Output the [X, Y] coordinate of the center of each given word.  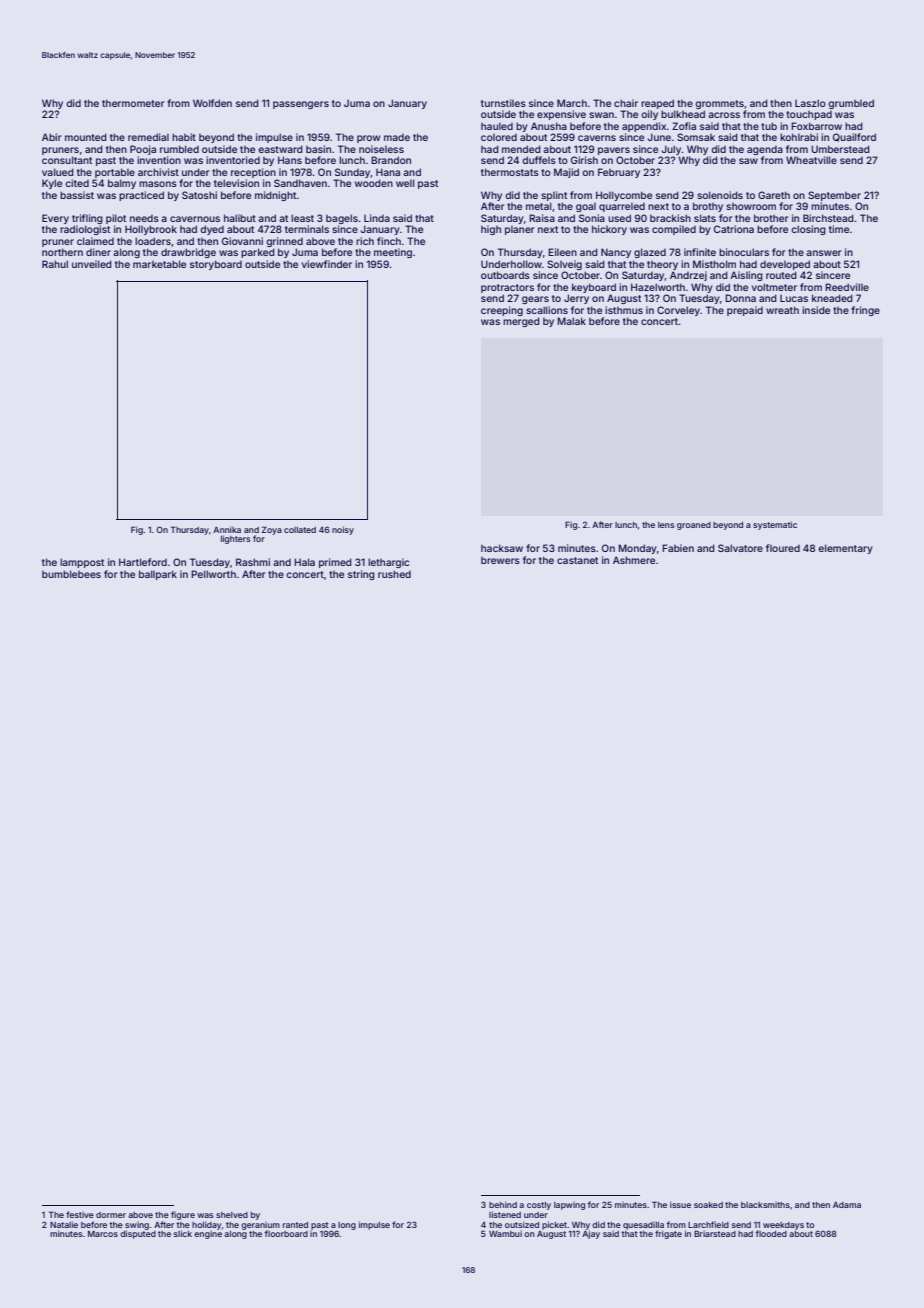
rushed [394, 574]
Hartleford [143, 562]
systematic [775, 525]
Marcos [103, 1234]
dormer [111, 1215]
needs [144, 218]
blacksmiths [765, 1204]
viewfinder [327, 264]
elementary [845, 549]
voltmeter [774, 287]
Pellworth [213, 574]
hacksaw [502, 548]
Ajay [591, 1234]
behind [503, 1204]
